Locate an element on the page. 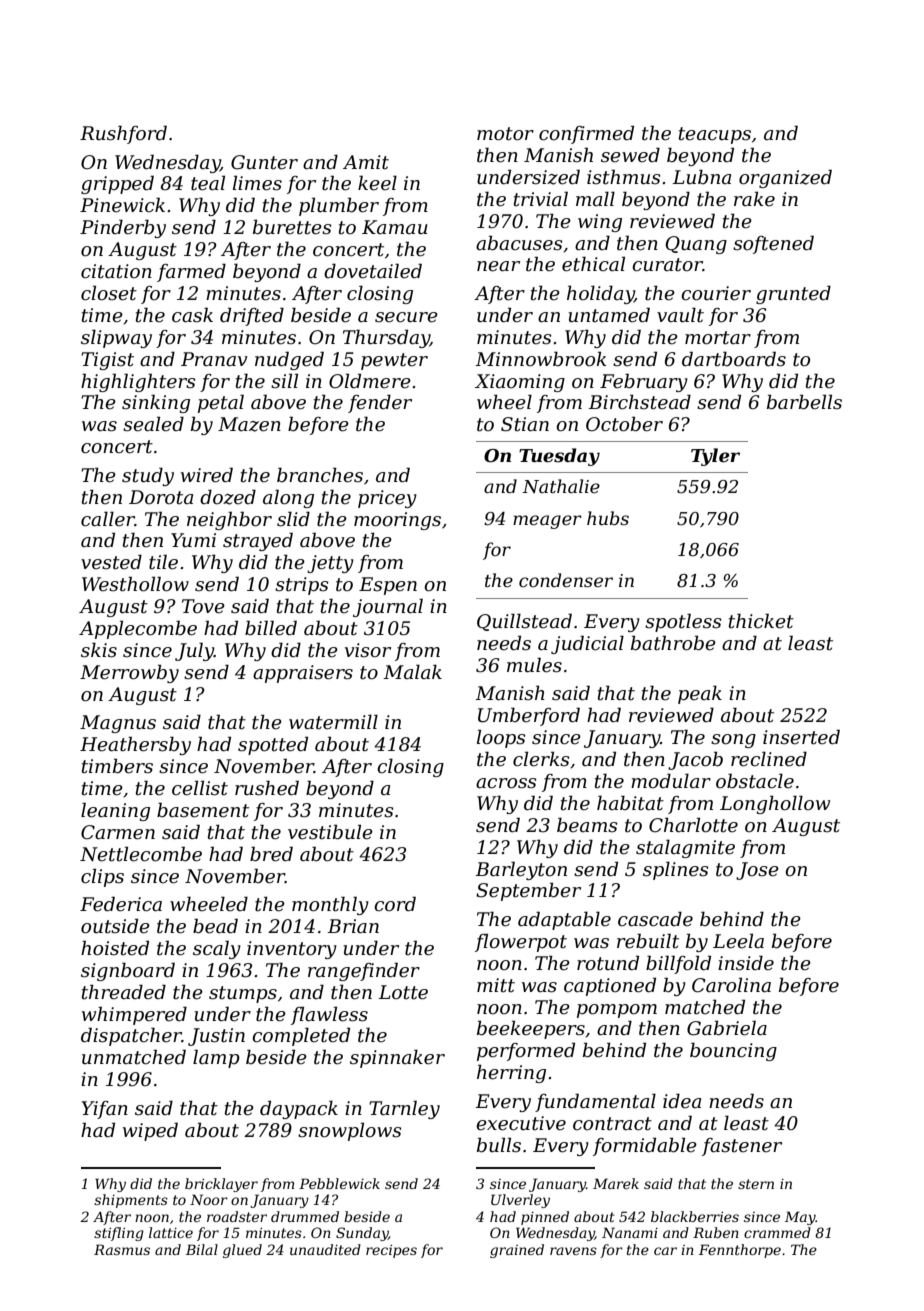  abacuses is located at coordinates (519, 243).
